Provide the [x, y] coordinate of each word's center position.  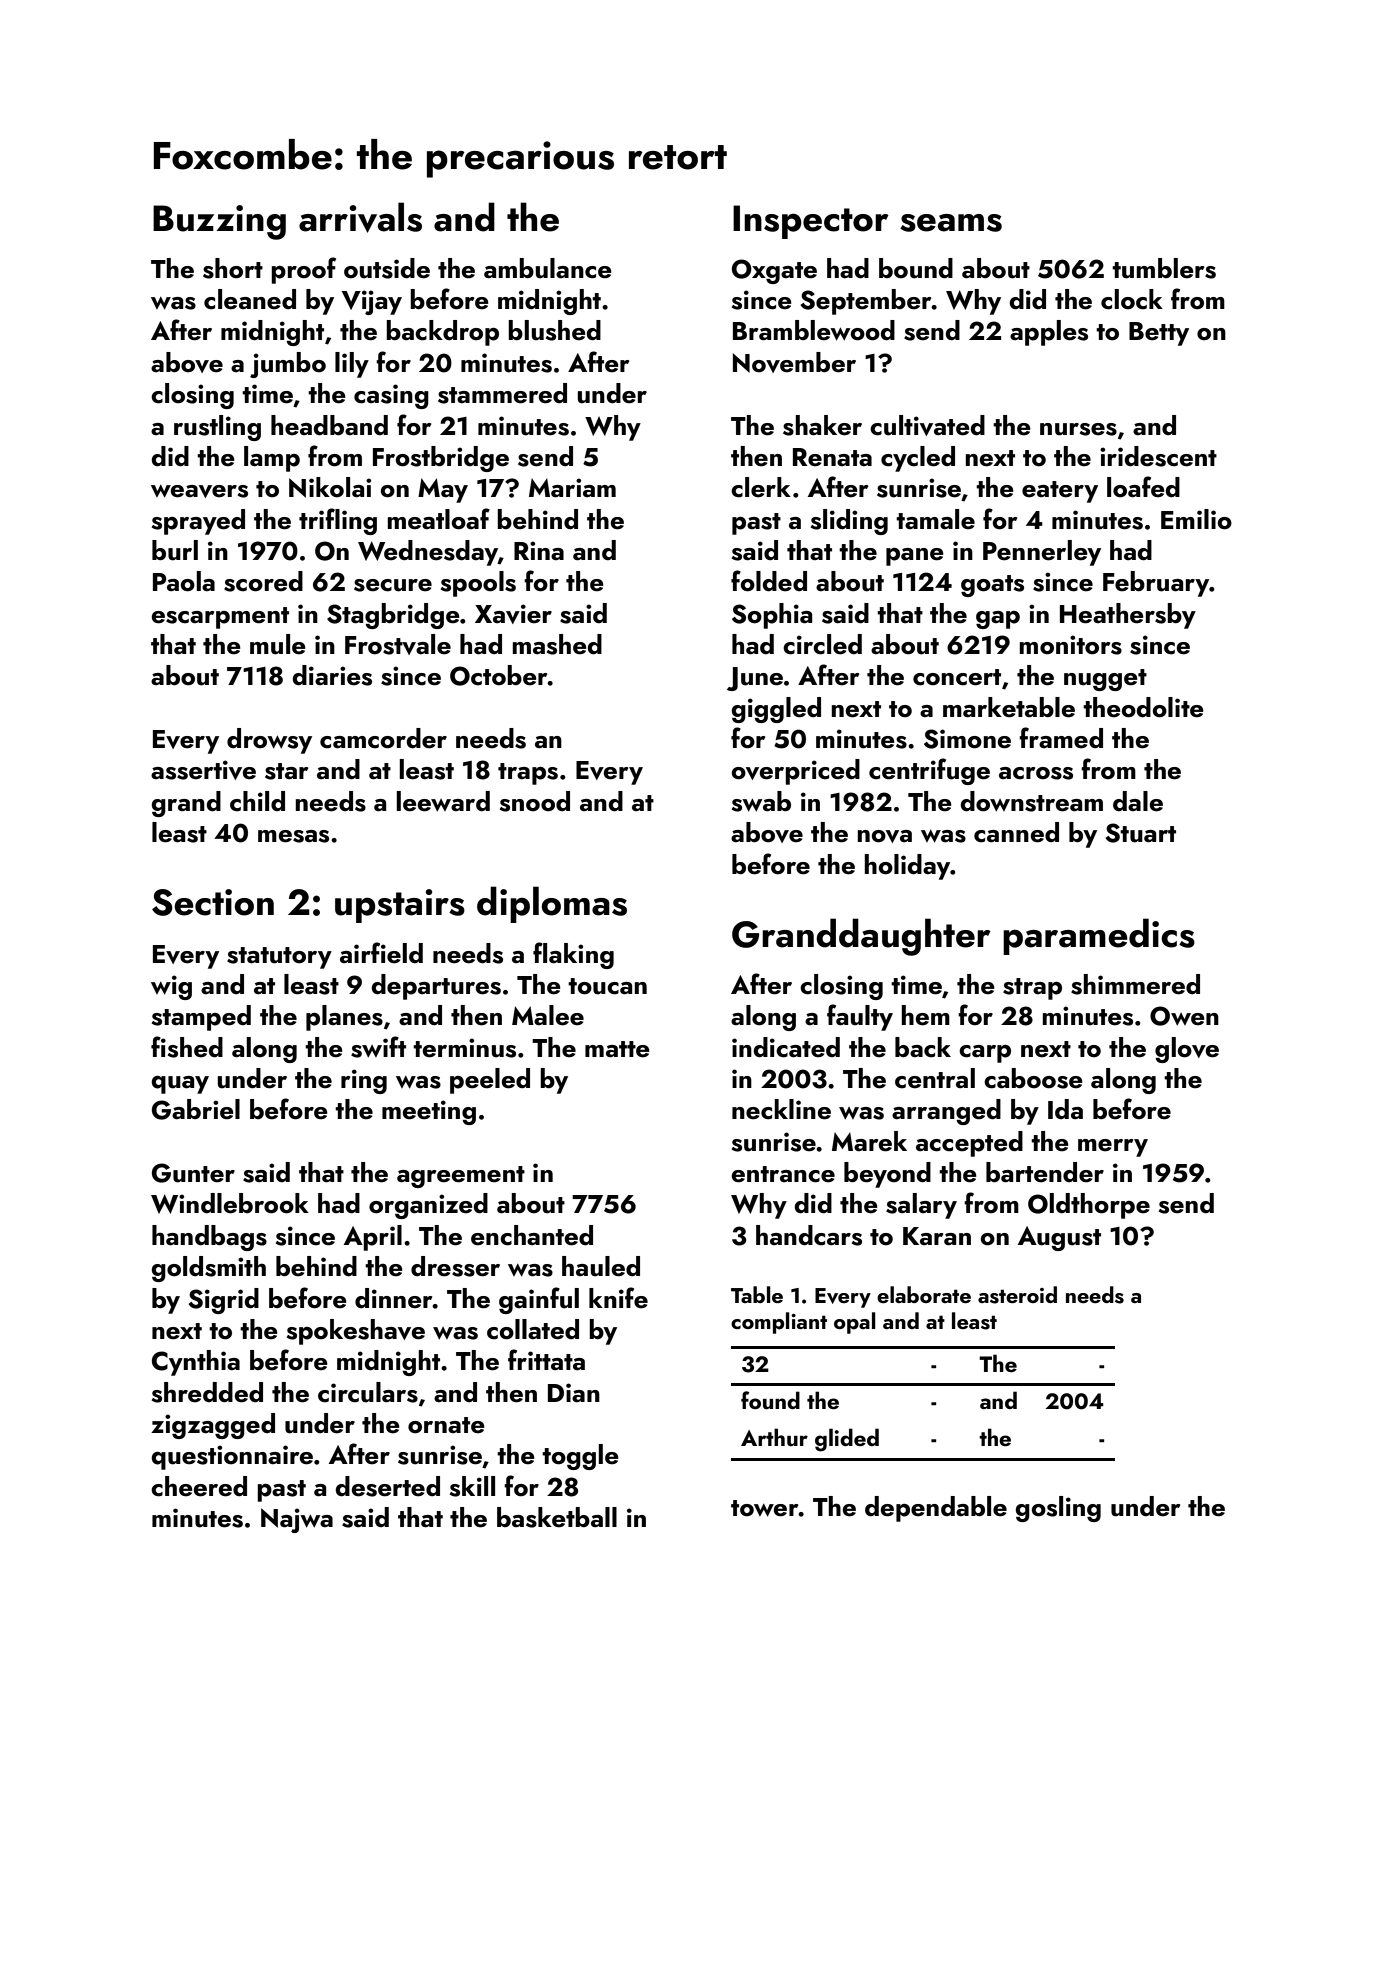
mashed [557, 644]
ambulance [548, 268]
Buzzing [219, 222]
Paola [184, 581]
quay [180, 1085]
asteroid [1017, 1295]
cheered [199, 1486]
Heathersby [1128, 616]
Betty [1159, 334]
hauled [601, 1266]
